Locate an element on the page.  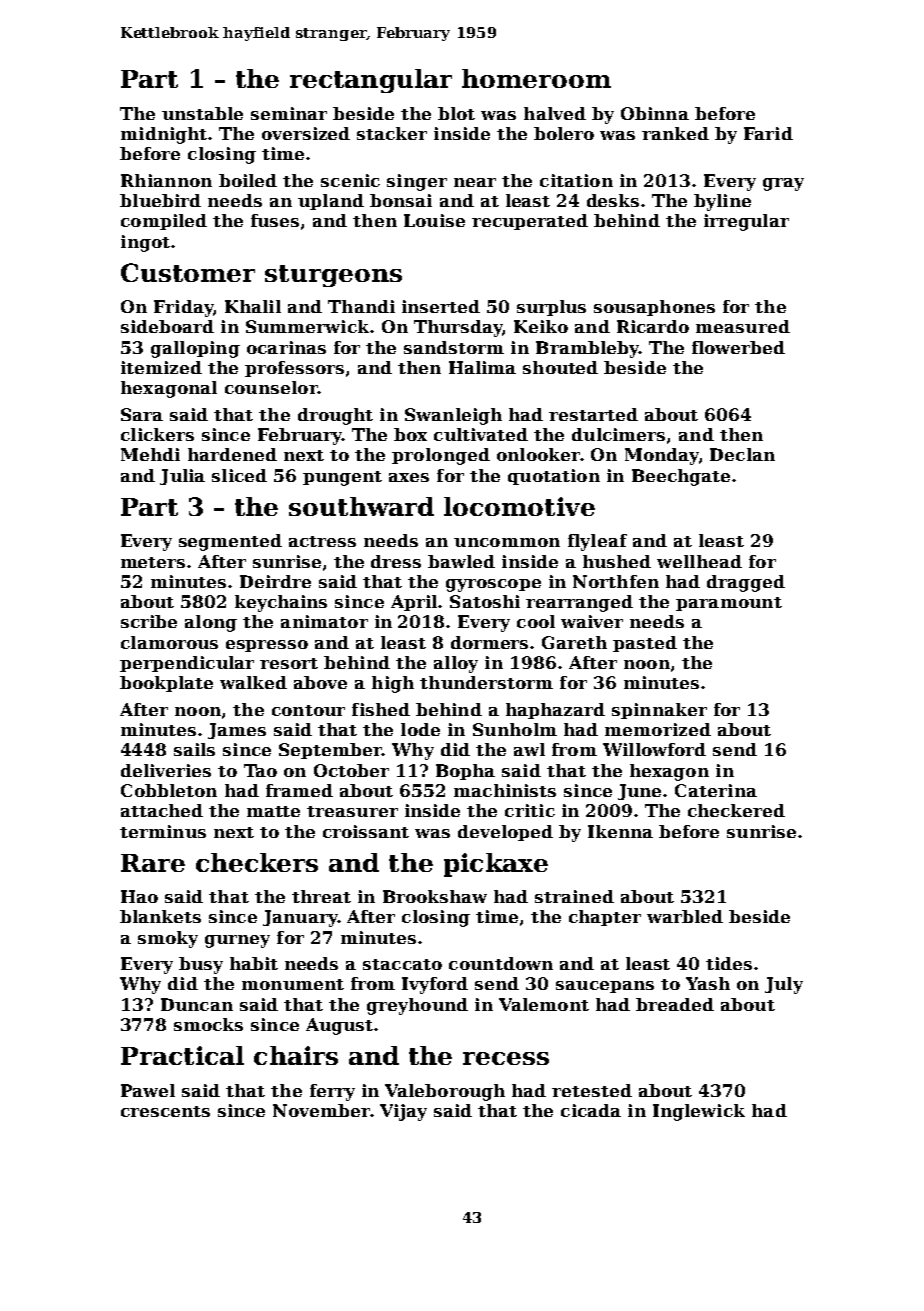
Bopha is located at coordinates (465, 772).
